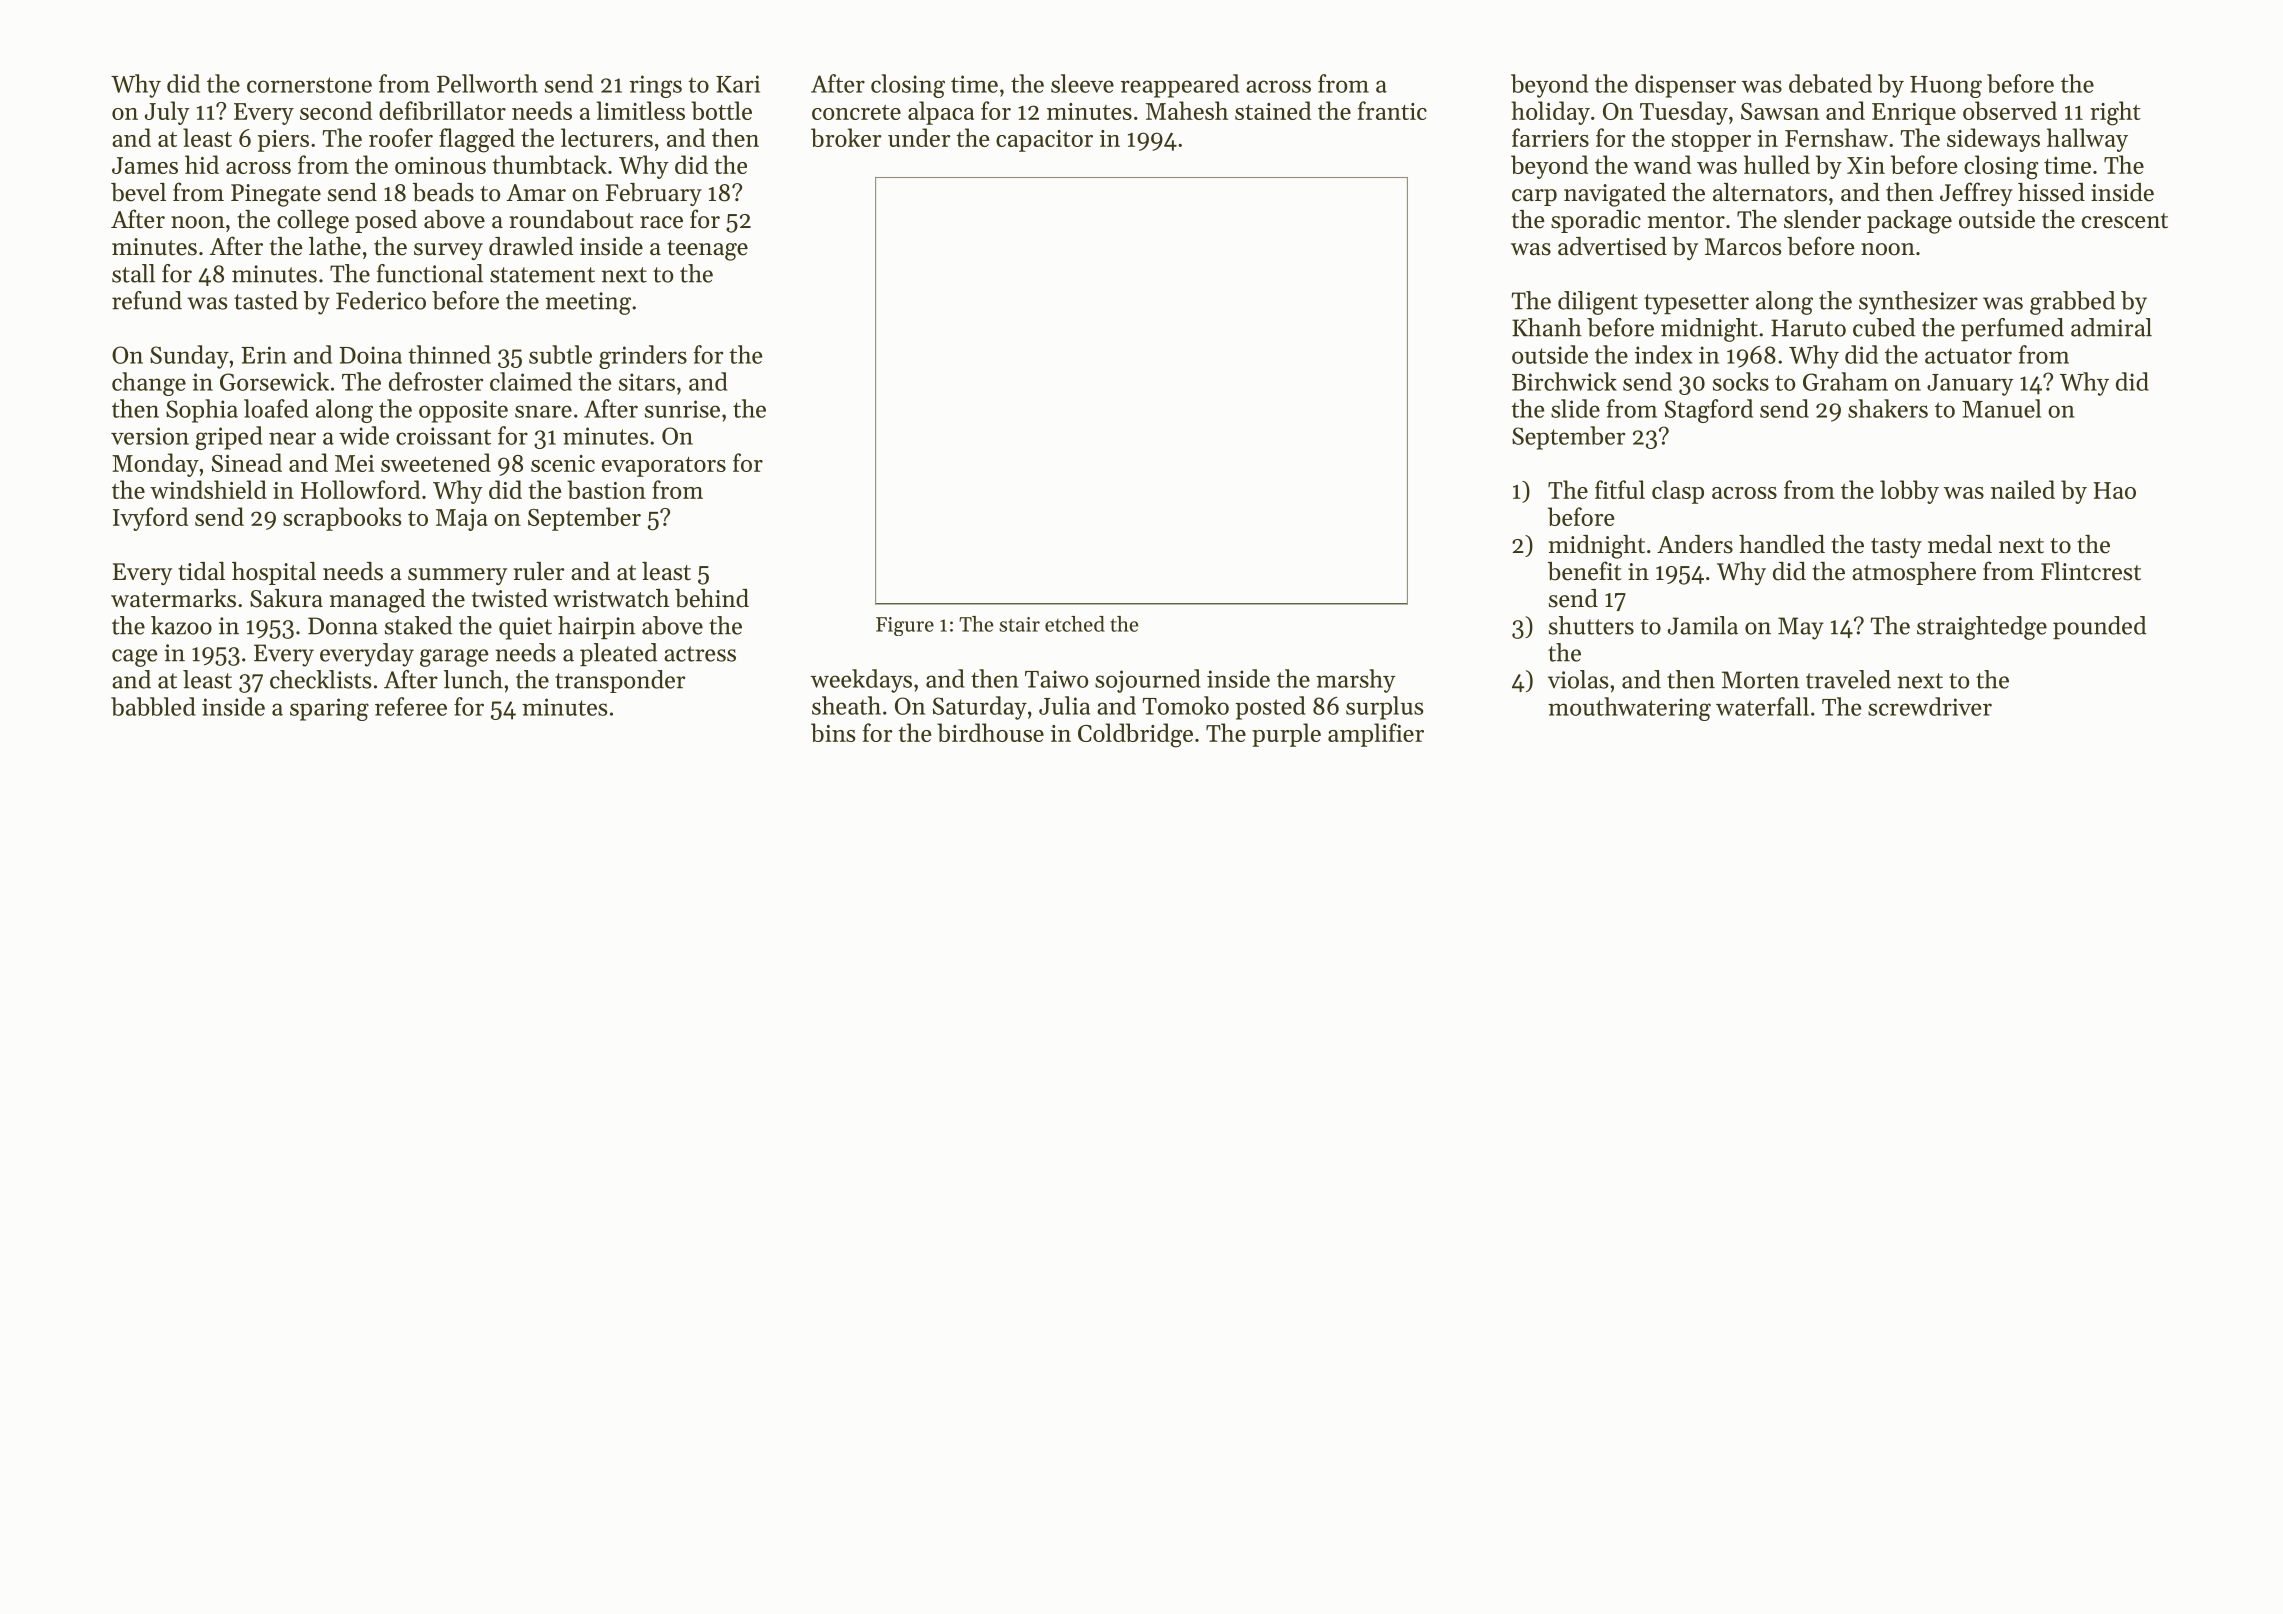 The height and width of the screenshot is (1614, 2283). I want to click on advertised, so click(1612, 246).
